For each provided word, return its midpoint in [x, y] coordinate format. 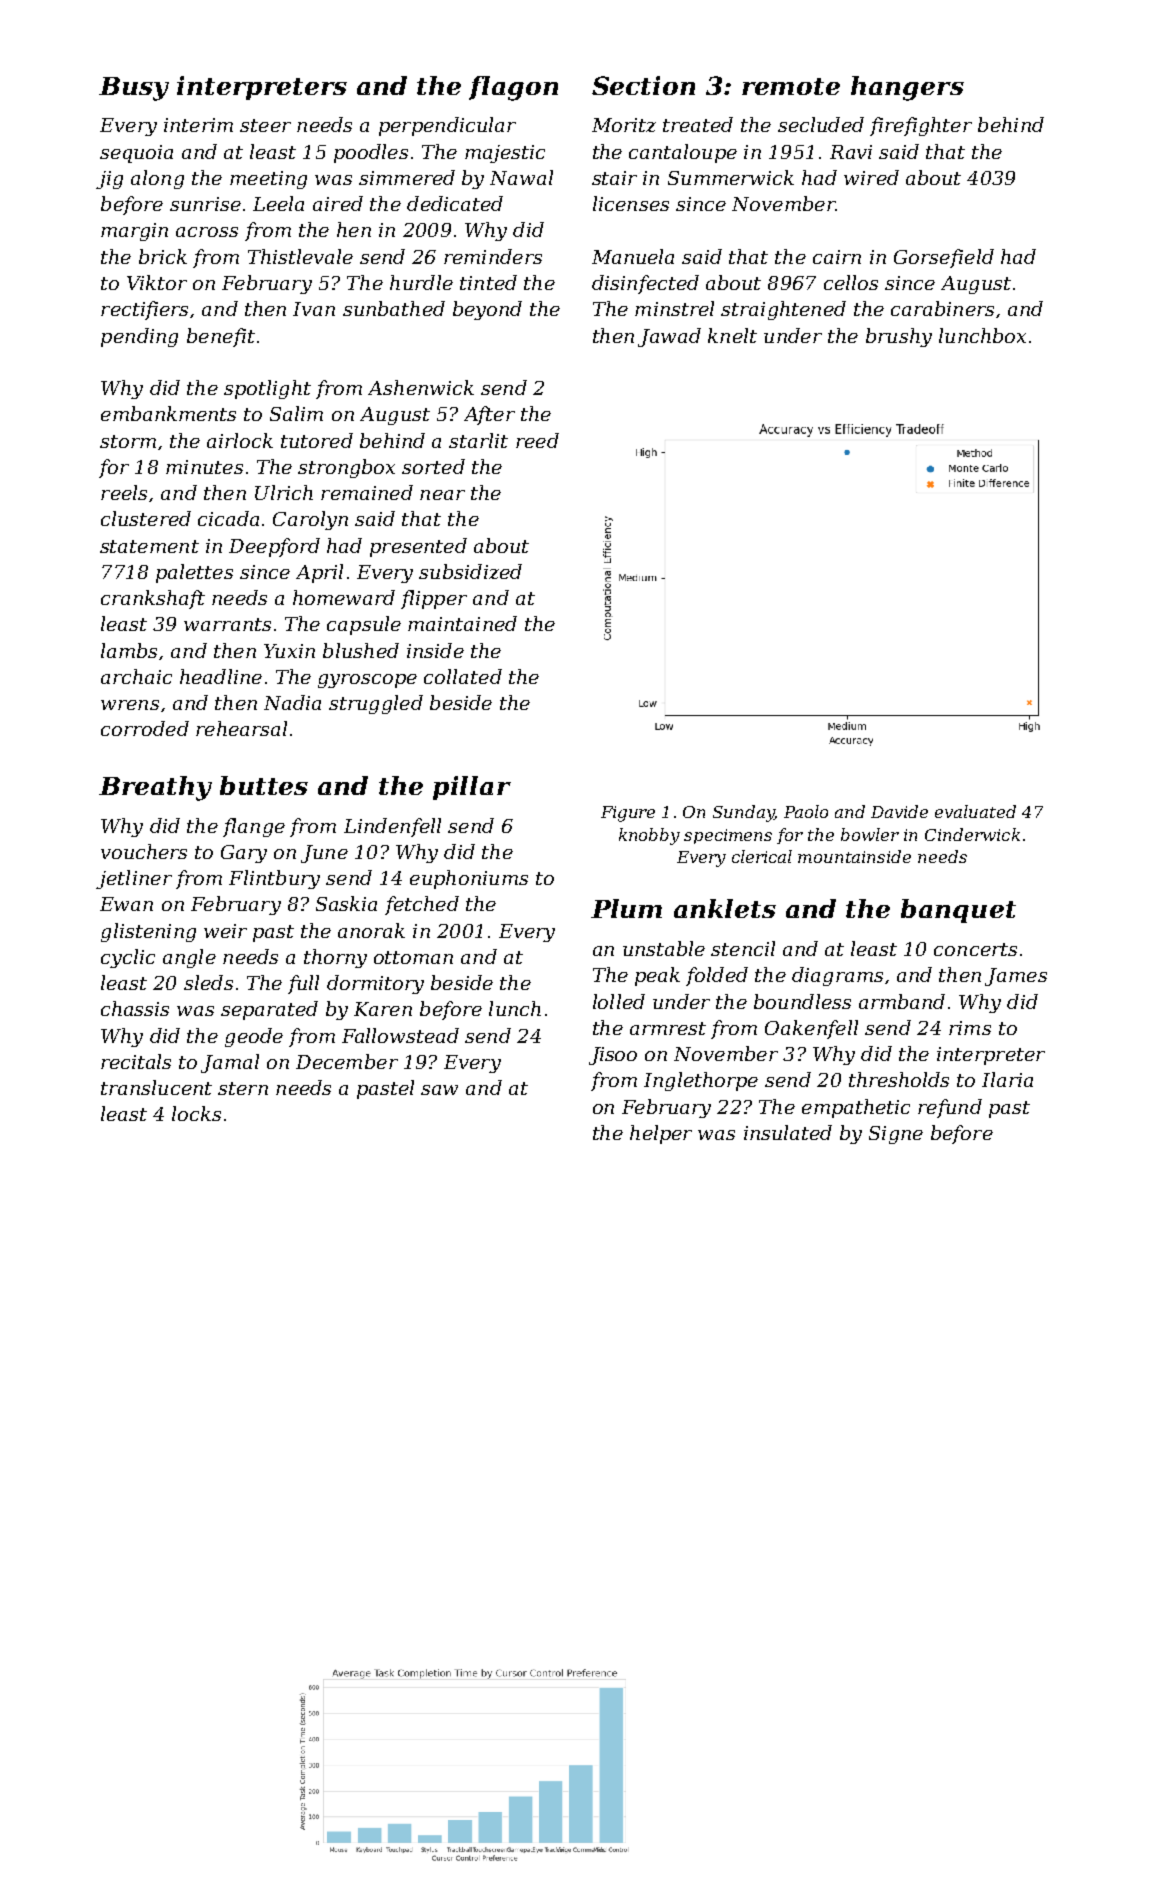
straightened [783, 310]
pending [139, 337]
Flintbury [274, 879]
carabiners [942, 308]
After [489, 415]
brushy [899, 337]
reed [537, 440]
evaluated [975, 811]
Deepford [274, 547]
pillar [472, 788]
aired [338, 203]
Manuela [633, 256]
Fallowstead [400, 1035]
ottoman [413, 957]
